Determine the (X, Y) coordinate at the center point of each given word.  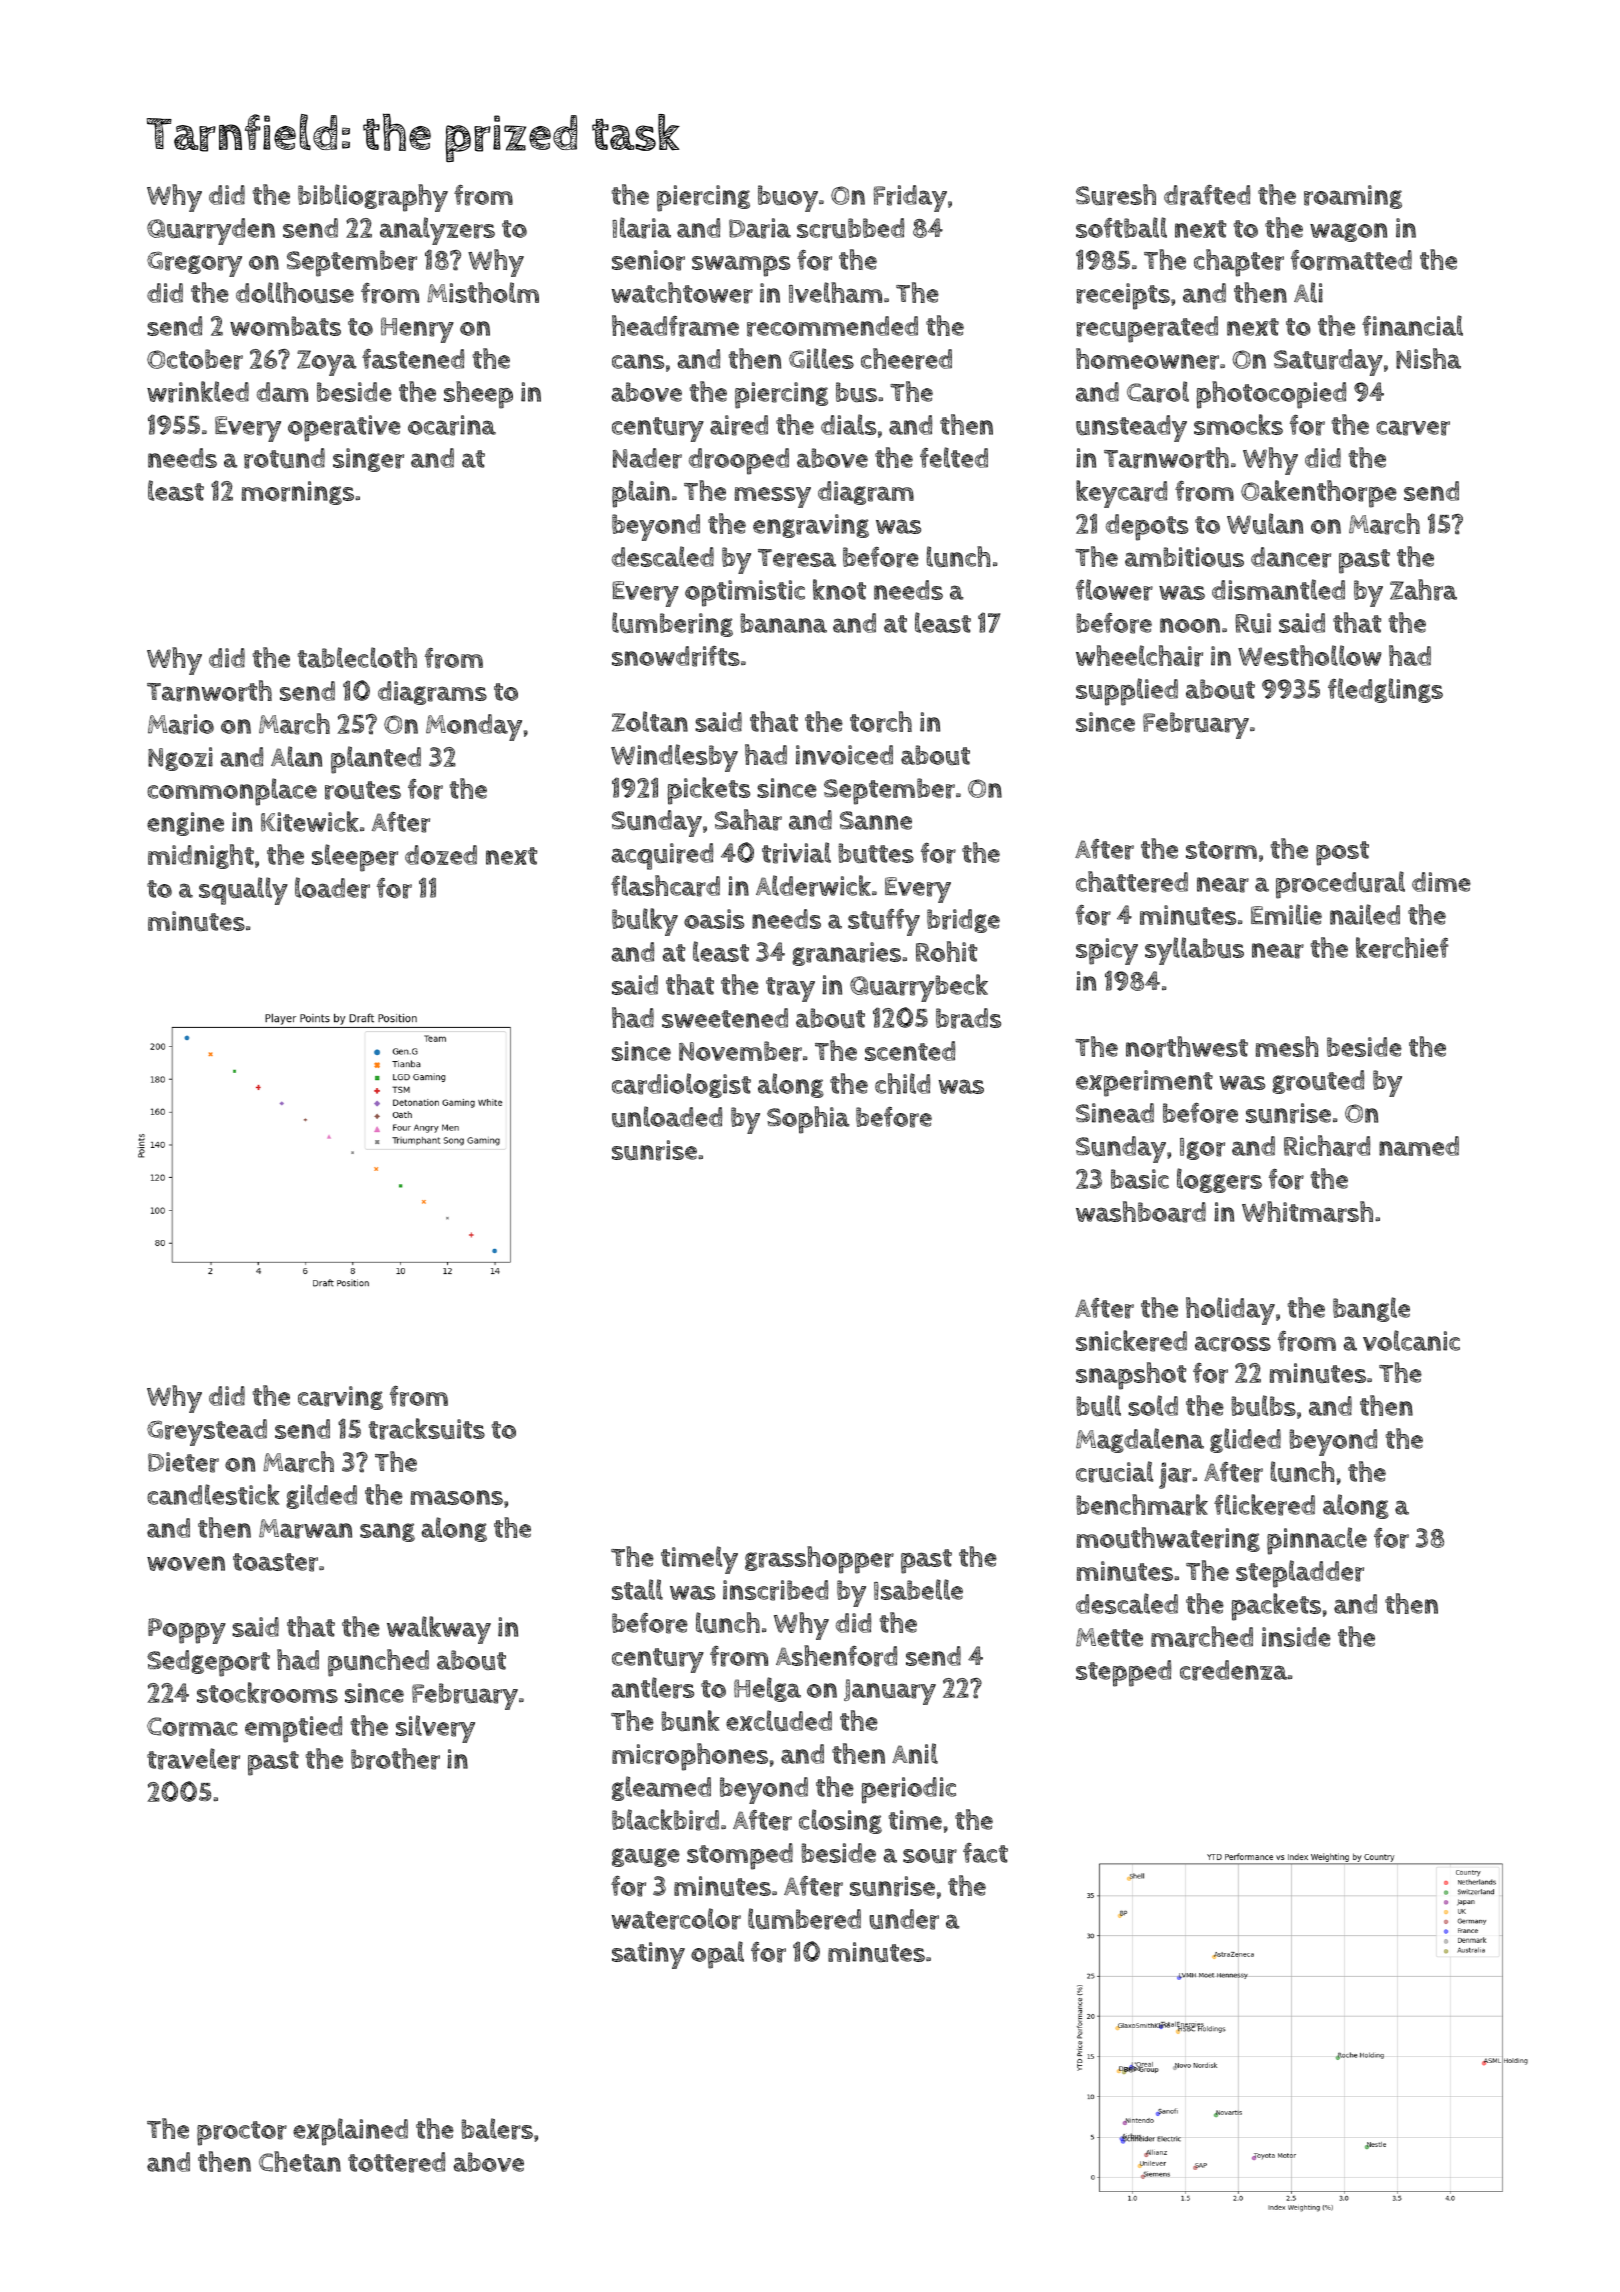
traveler (193, 1759)
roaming (1353, 197)
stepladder (1300, 1574)
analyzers (437, 231)
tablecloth (357, 657)
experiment (1144, 1083)
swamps (741, 266)
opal (717, 1955)
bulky (645, 922)
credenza (1234, 1670)
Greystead (207, 1432)
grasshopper (819, 1560)
